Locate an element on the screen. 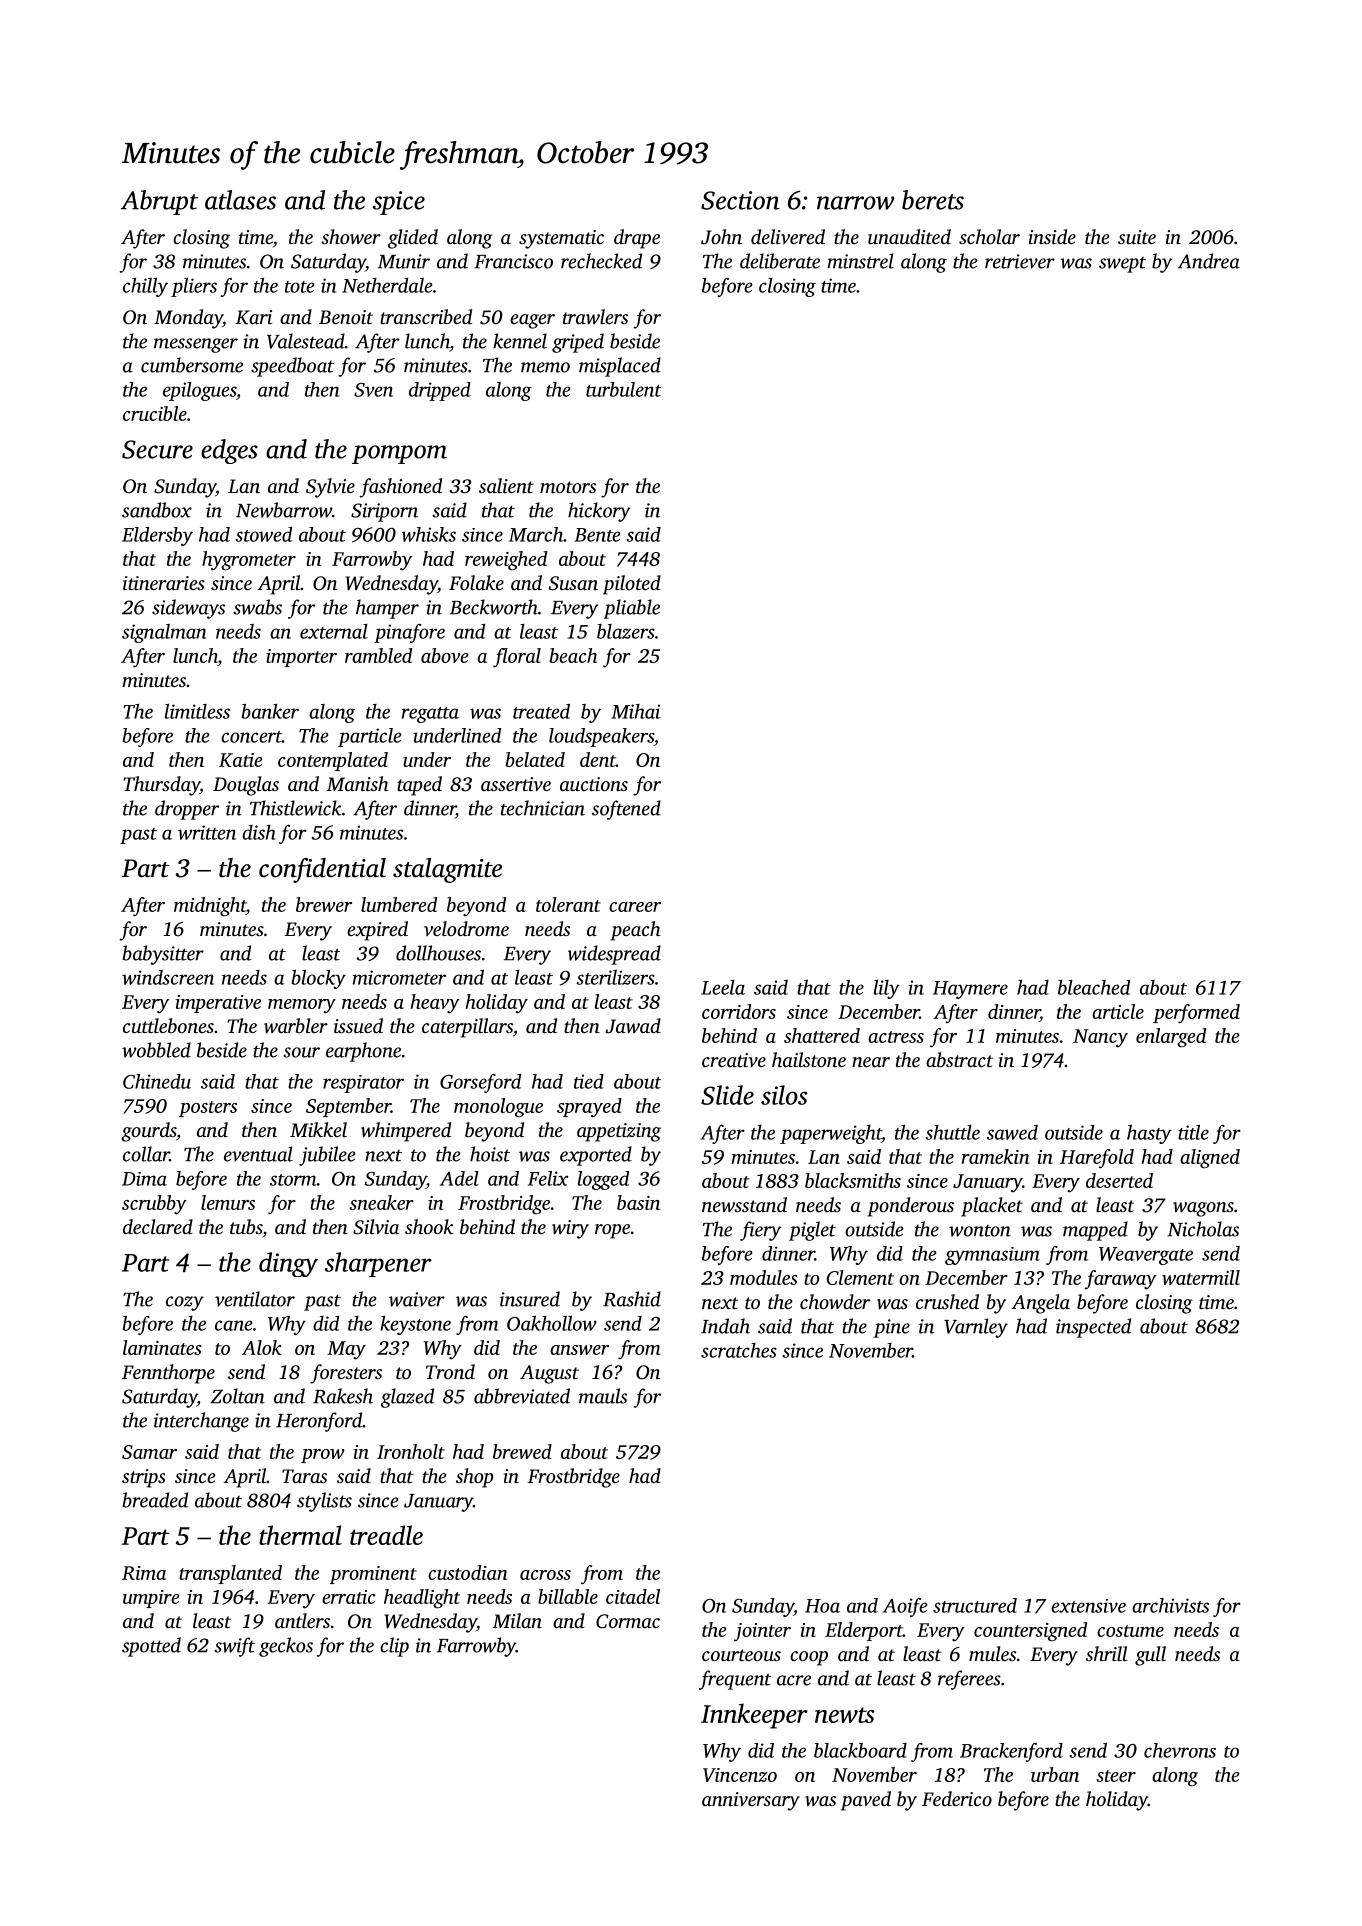 This screenshot has height=1926, width=1362. swift is located at coordinates (234, 1647).
